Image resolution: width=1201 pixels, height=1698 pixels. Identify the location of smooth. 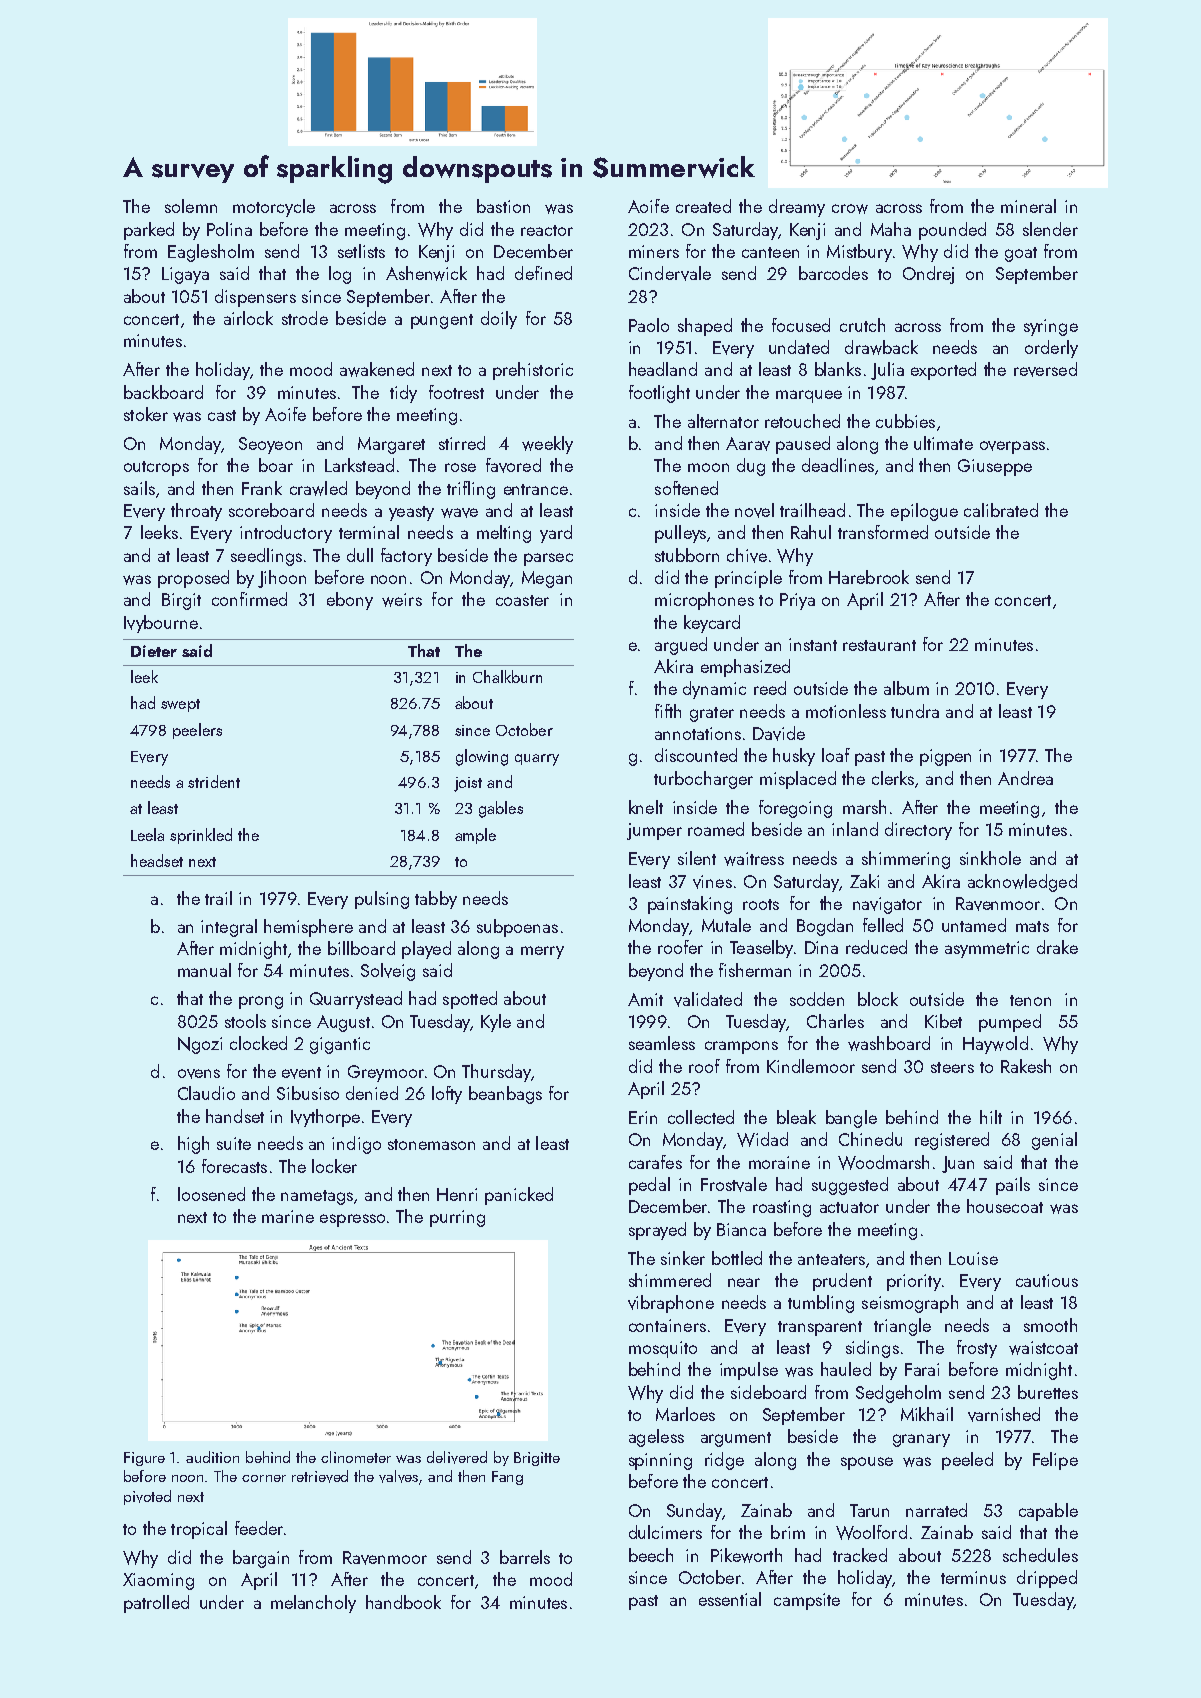
(1050, 1325).
